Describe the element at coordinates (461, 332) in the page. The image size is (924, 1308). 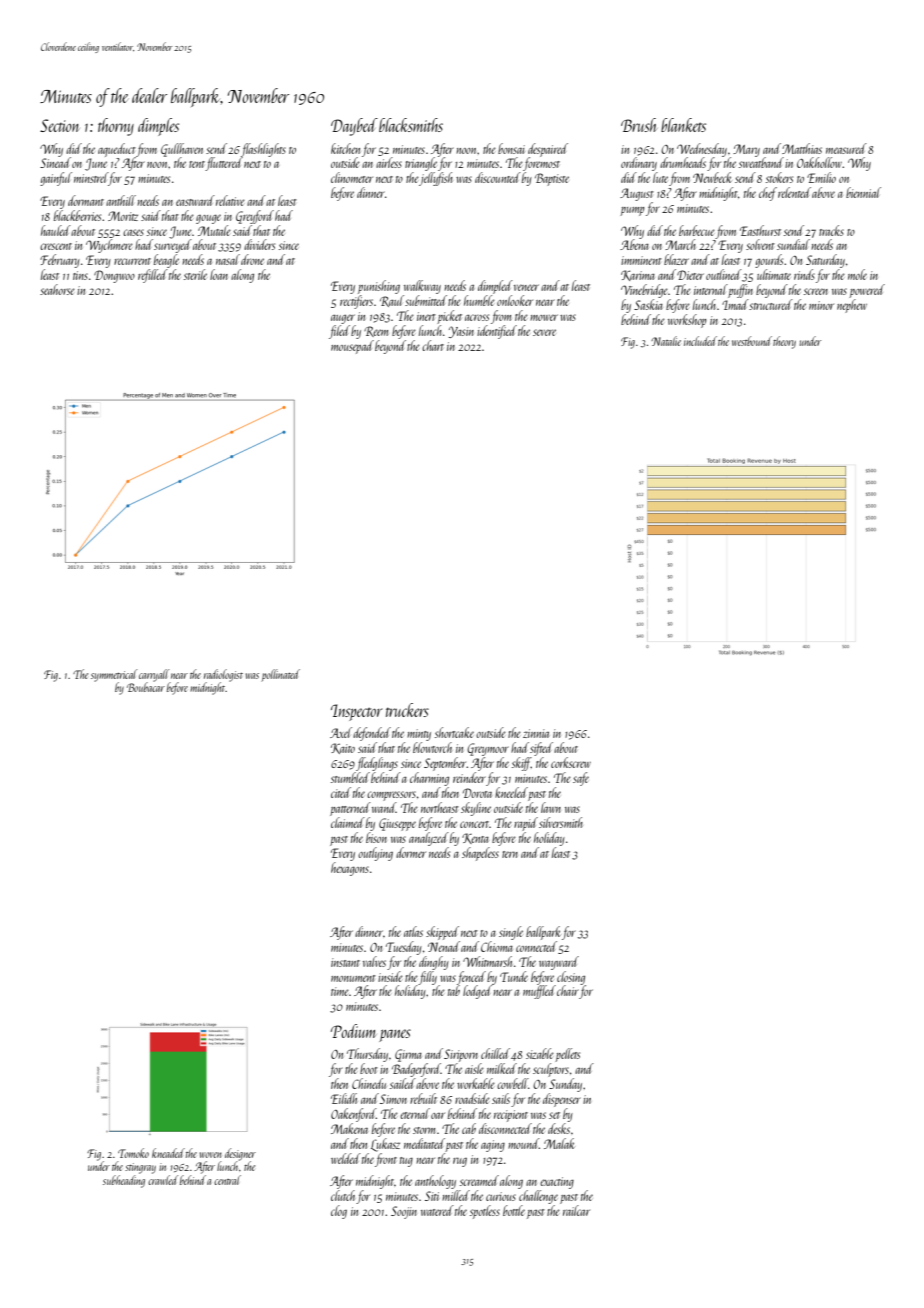
I see `Yasin` at that location.
